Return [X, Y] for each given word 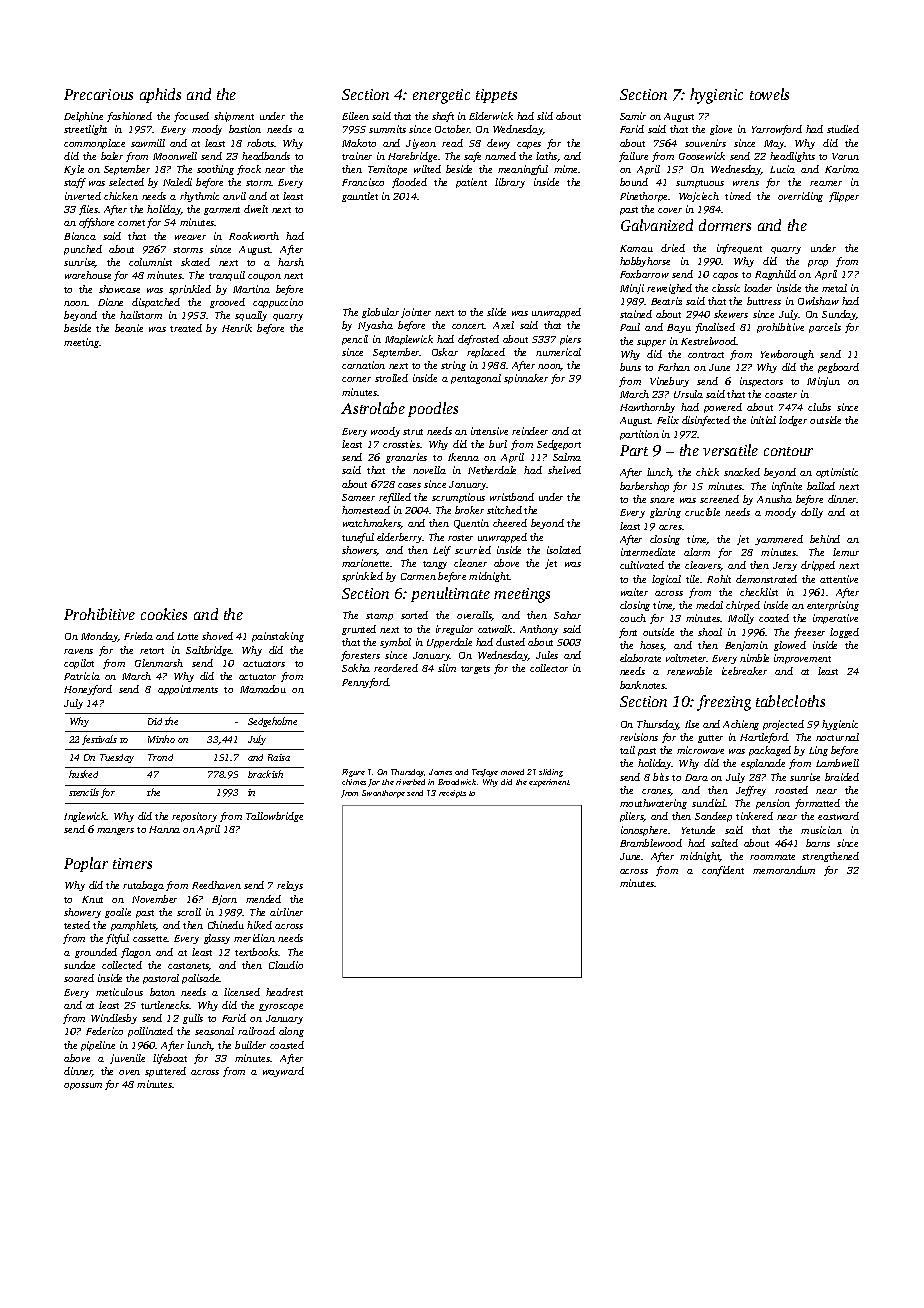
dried [673, 248]
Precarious [98, 94]
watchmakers [372, 524]
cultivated [642, 565]
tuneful [358, 538]
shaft [443, 117]
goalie [118, 913]
